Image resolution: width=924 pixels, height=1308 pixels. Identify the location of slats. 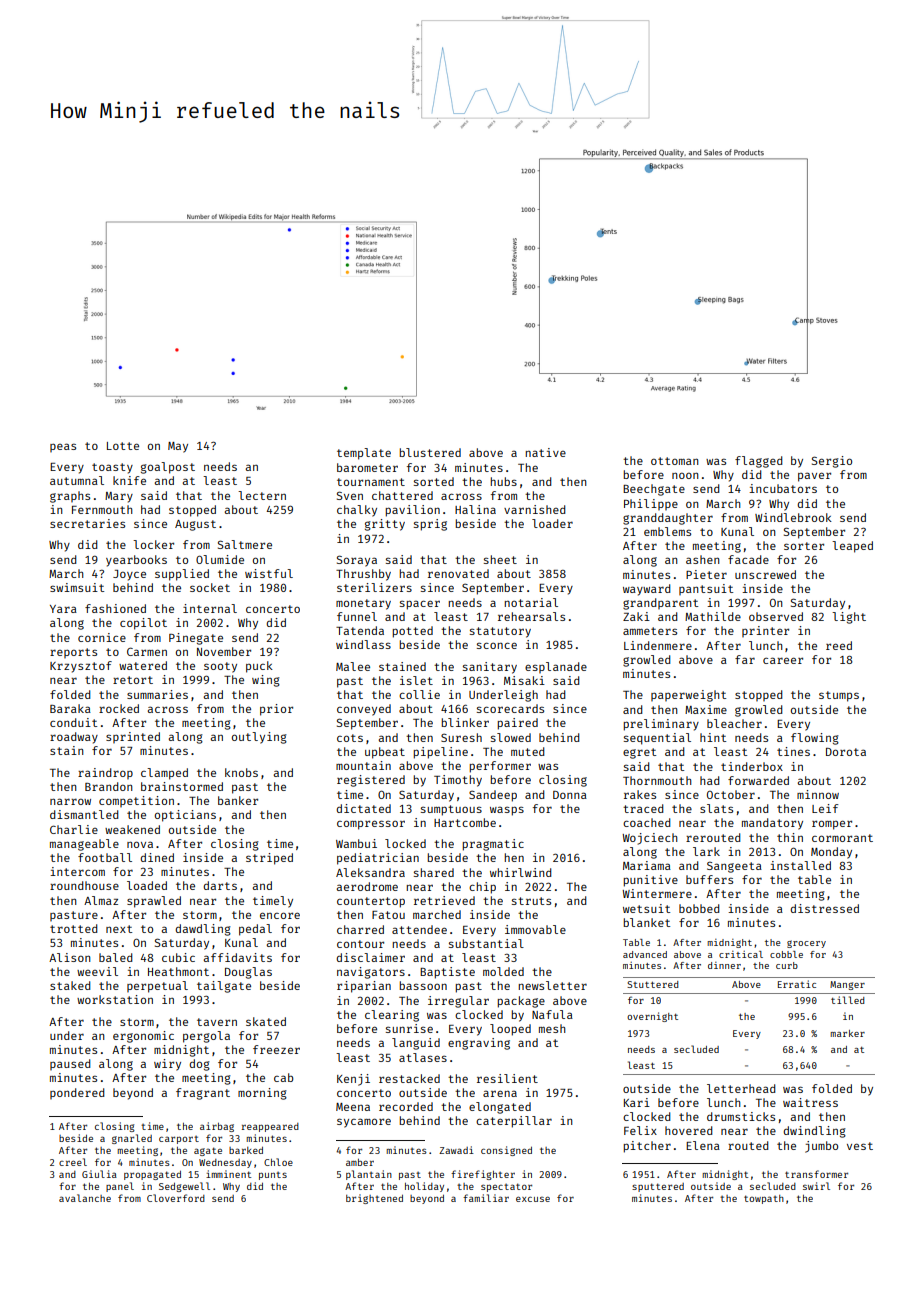
(716, 808).
